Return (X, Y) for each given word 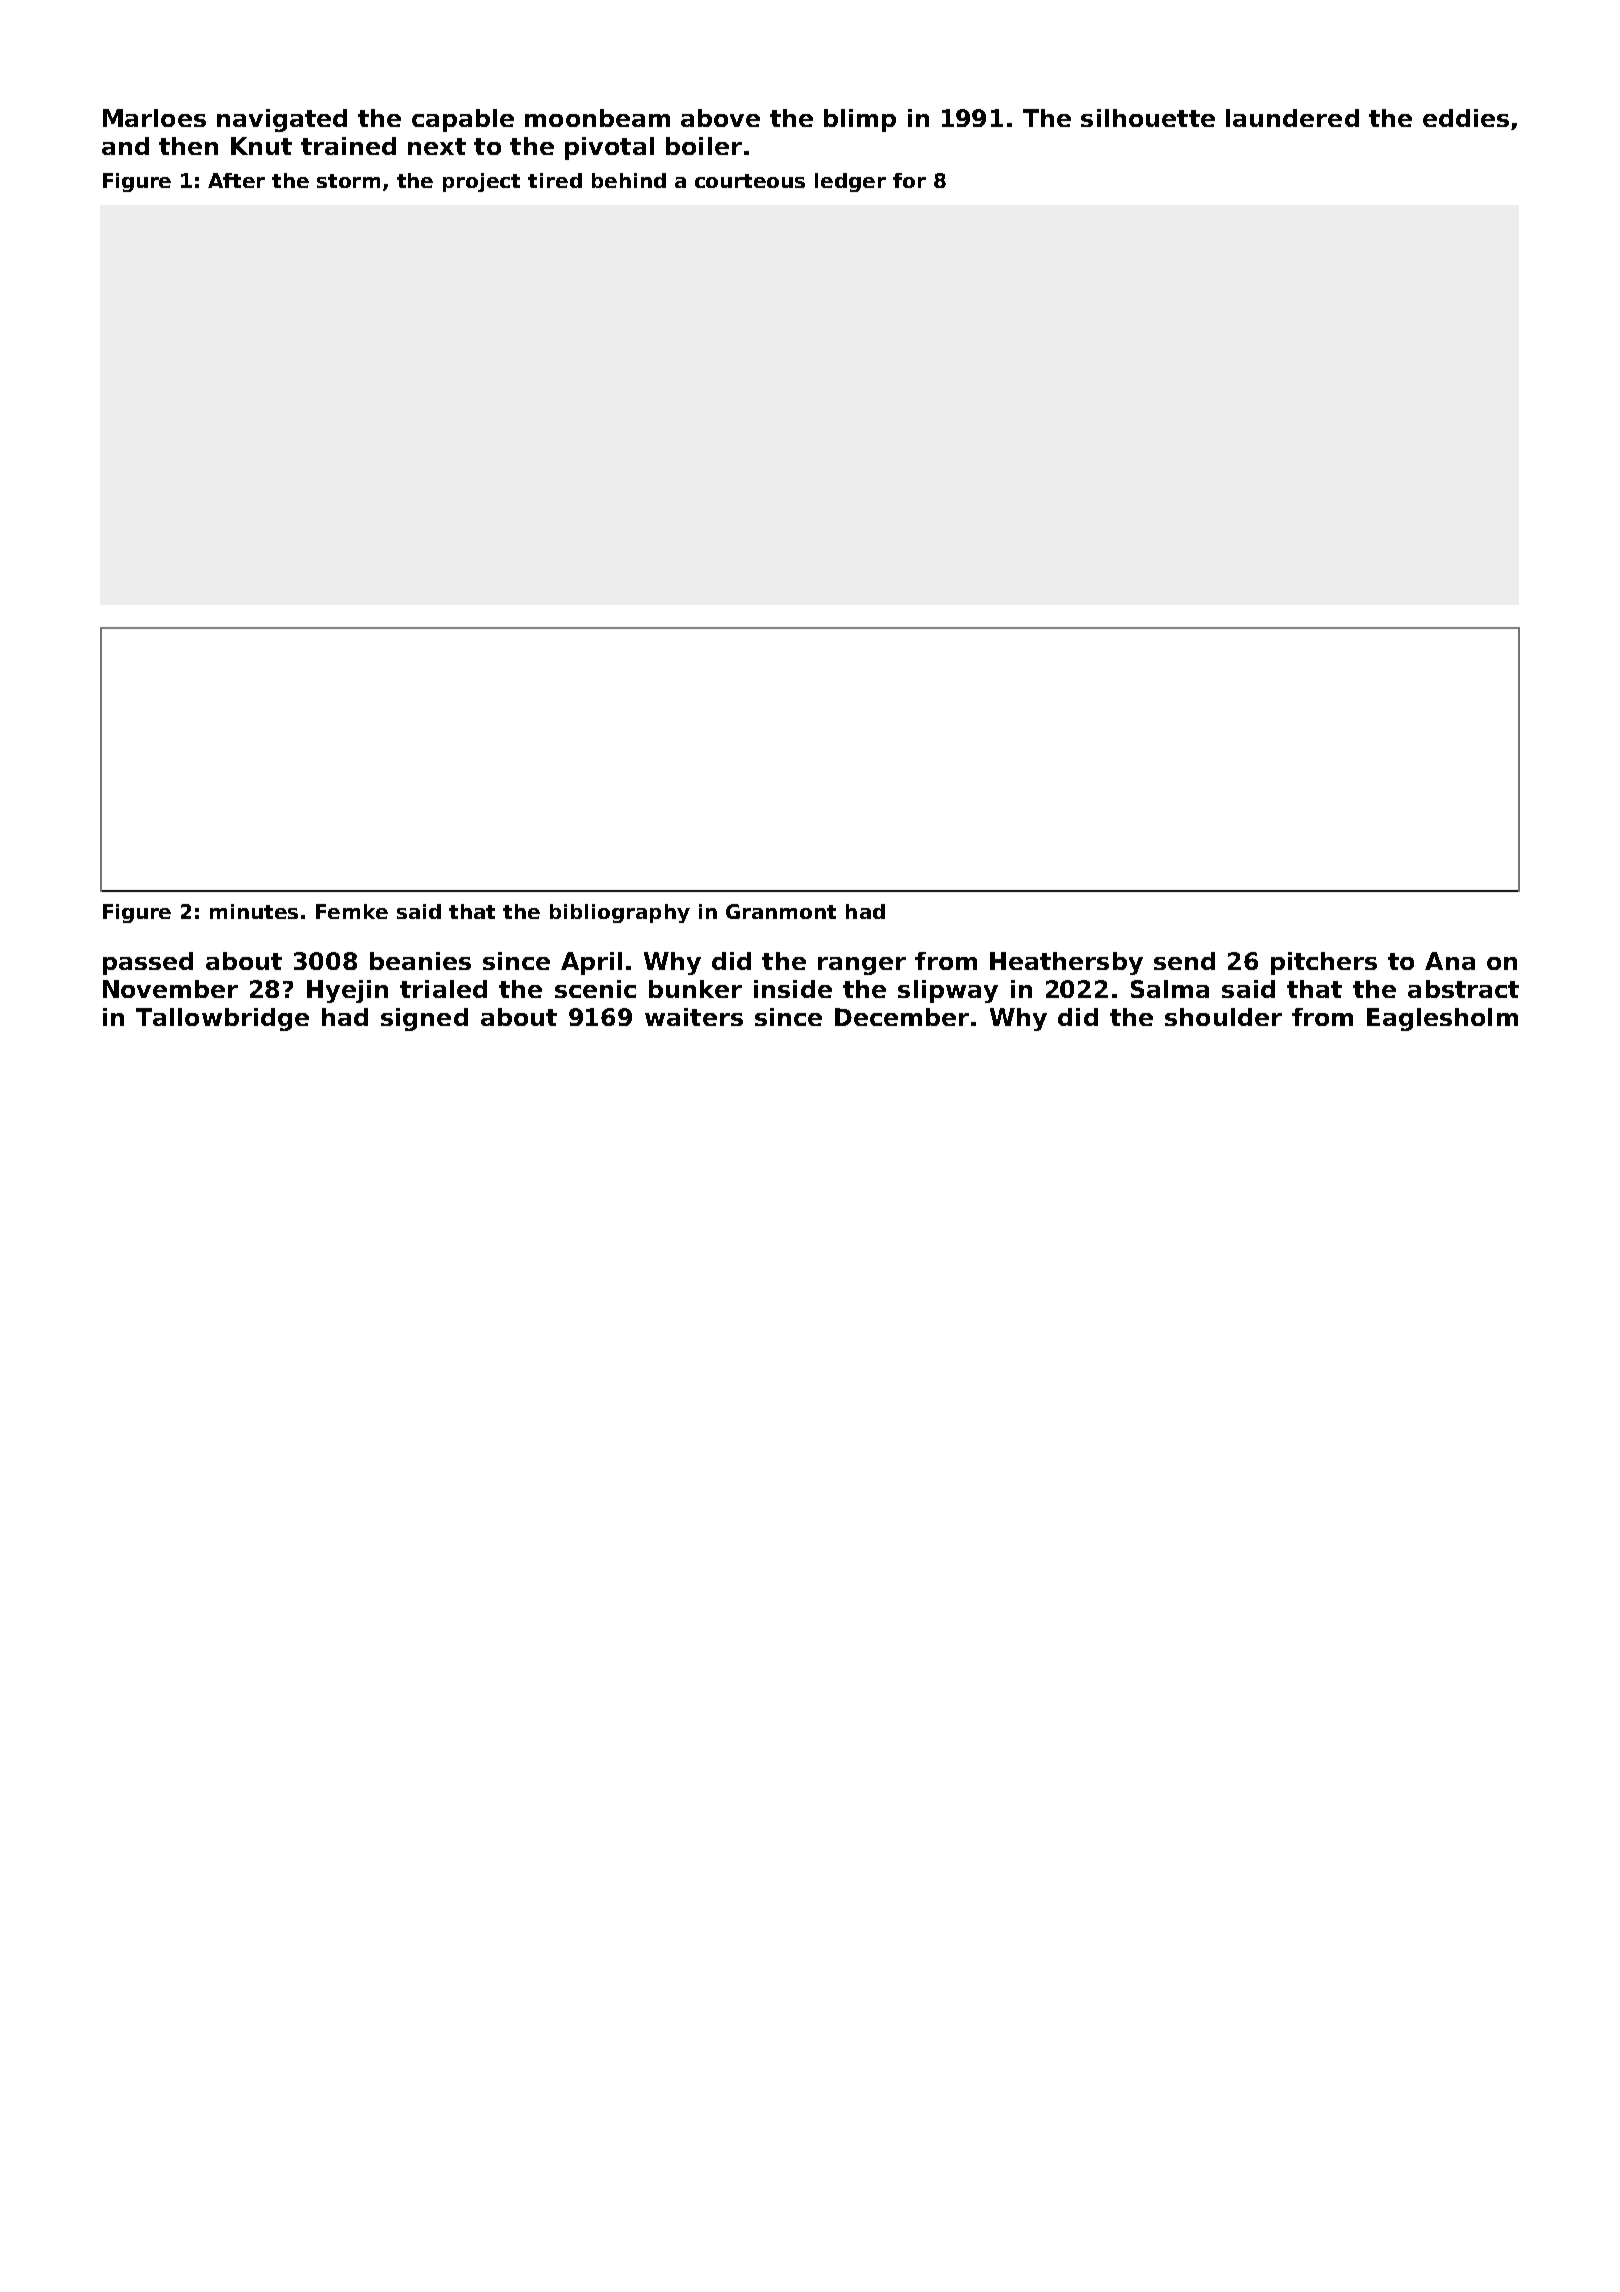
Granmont (781, 911)
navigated (282, 120)
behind (629, 180)
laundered (1292, 118)
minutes (254, 911)
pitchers (1324, 963)
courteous (750, 181)
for (909, 180)
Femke (352, 911)
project (481, 182)
